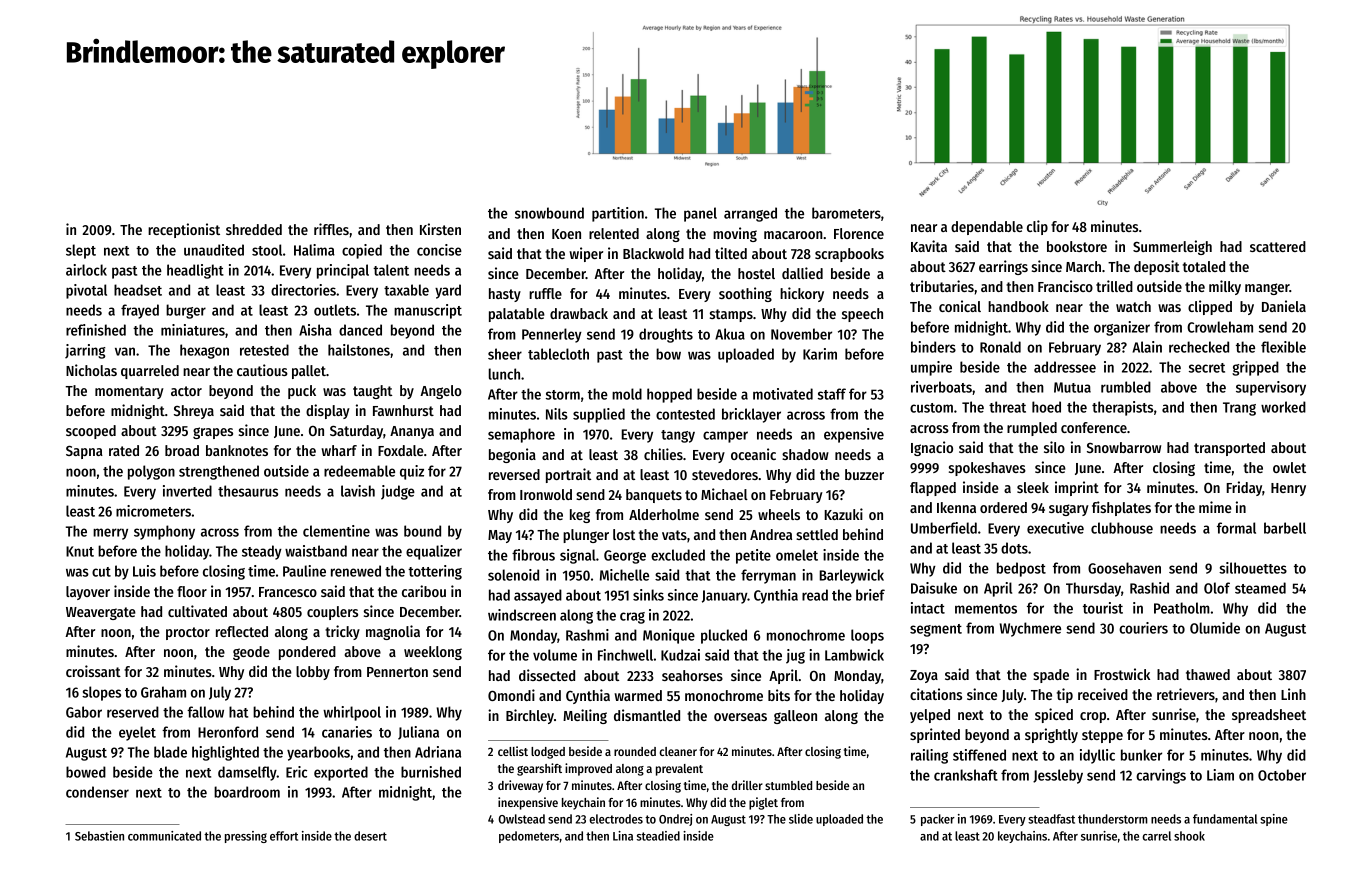  What do you see at coordinates (307, 653) in the screenshot?
I see `pondered` at bounding box center [307, 653].
